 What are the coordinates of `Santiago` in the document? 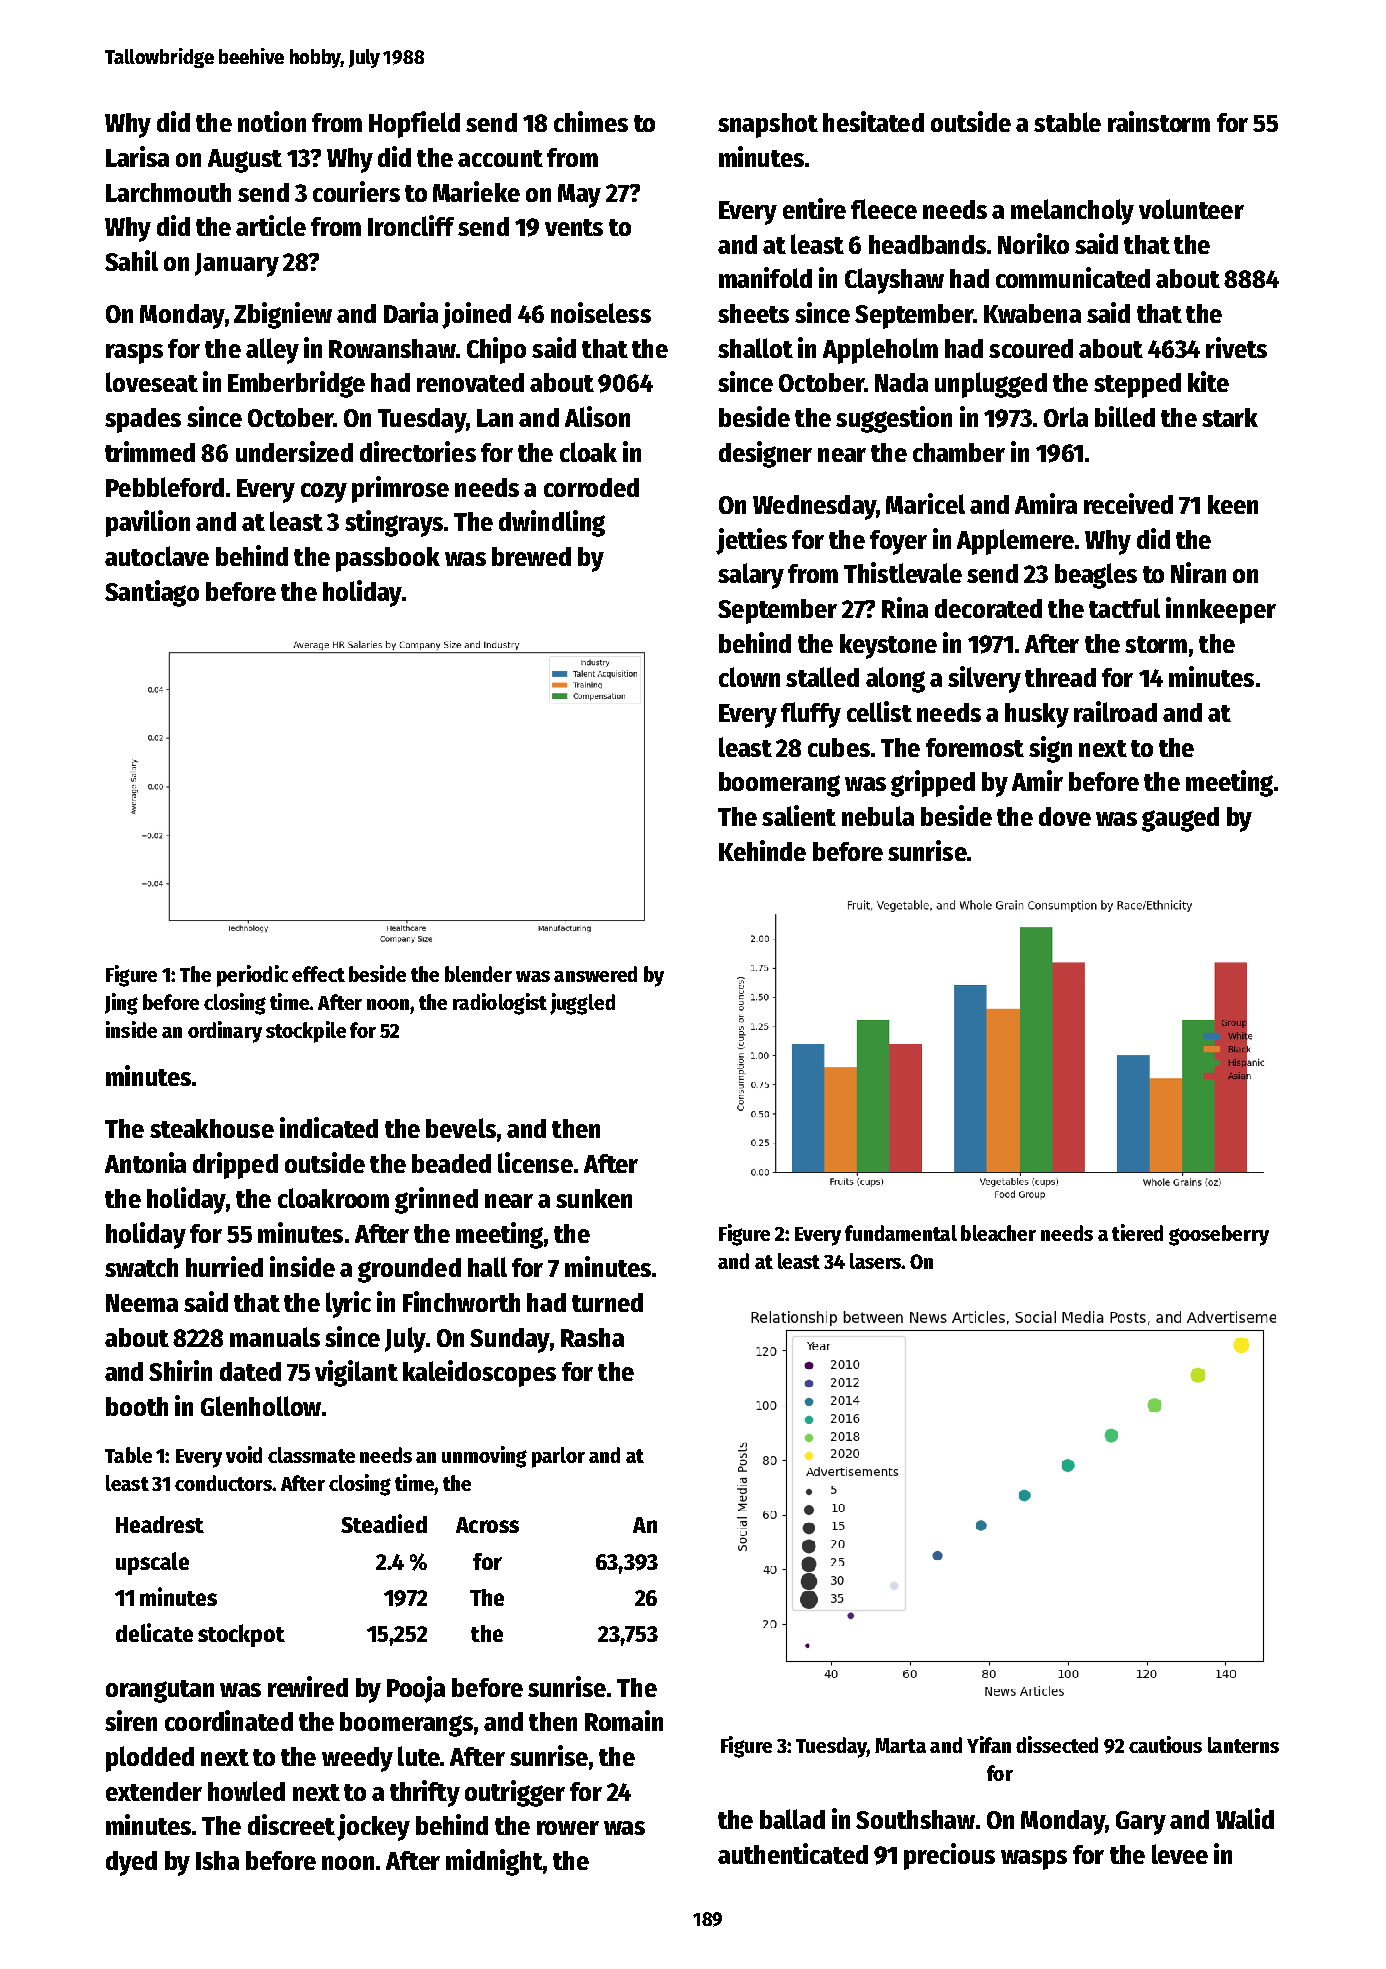 It's located at (152, 593).
